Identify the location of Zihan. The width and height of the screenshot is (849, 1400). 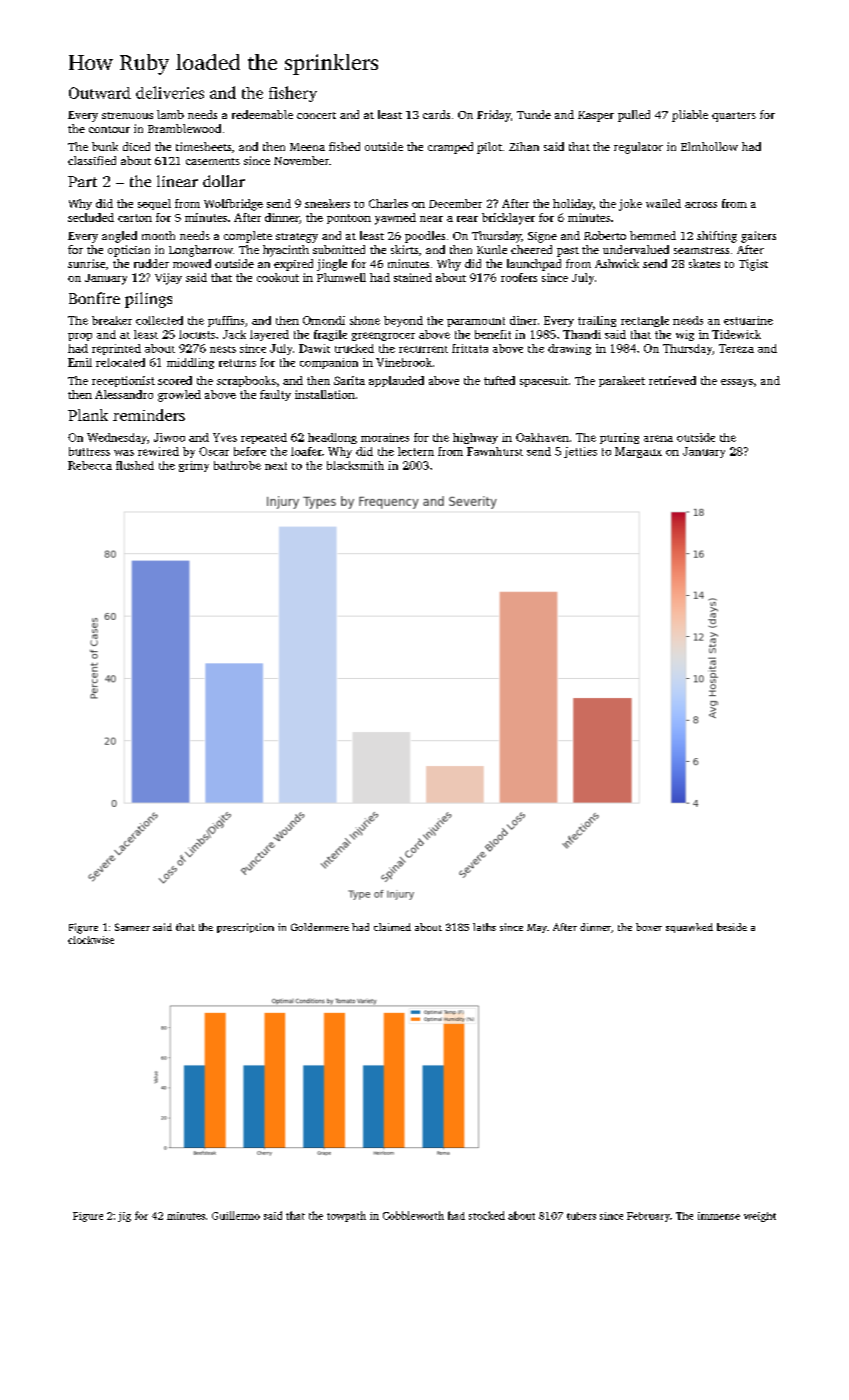
(524, 146).
